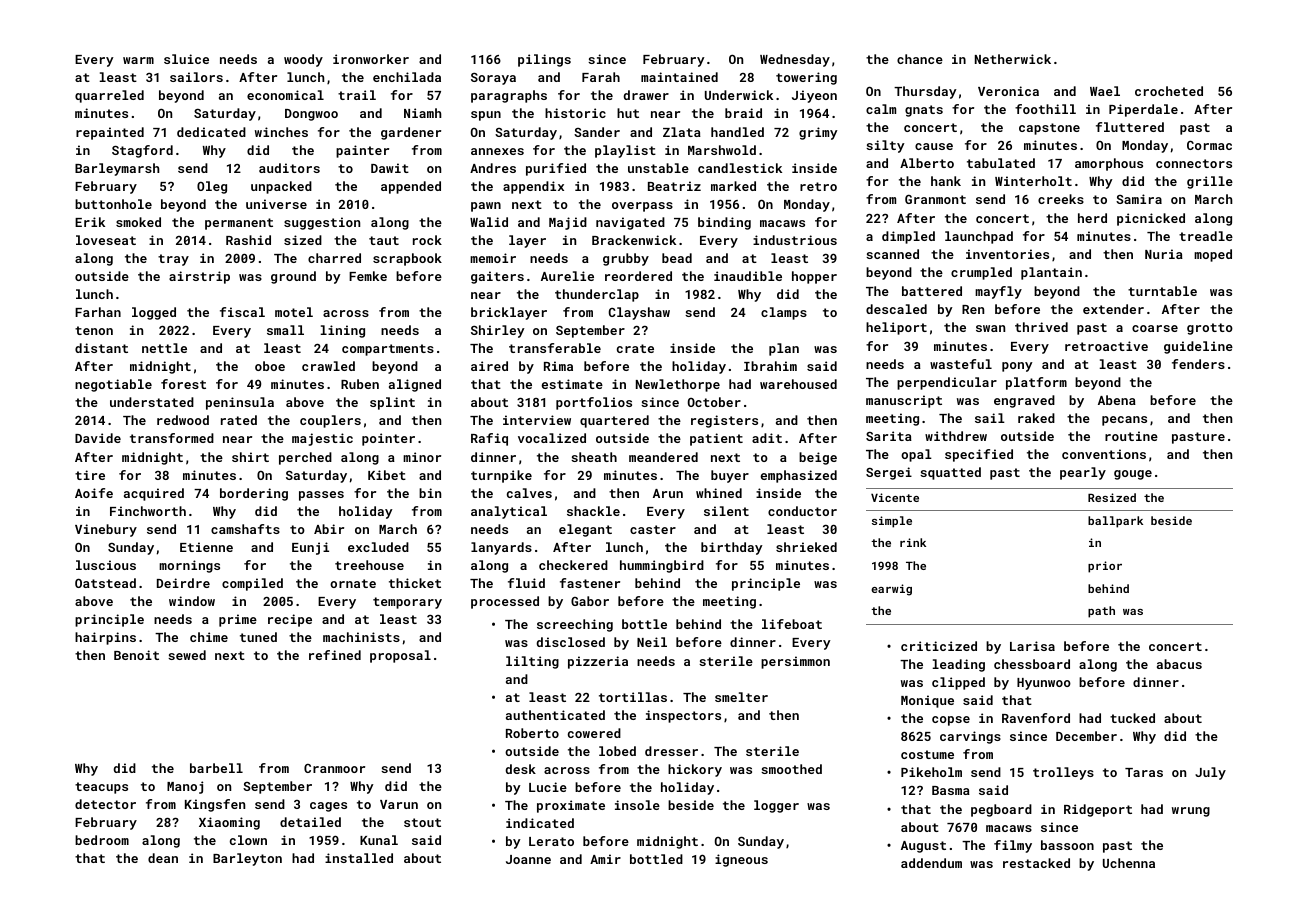  Describe the element at coordinates (528, 859) in the document. I see `Joanne` at that location.
